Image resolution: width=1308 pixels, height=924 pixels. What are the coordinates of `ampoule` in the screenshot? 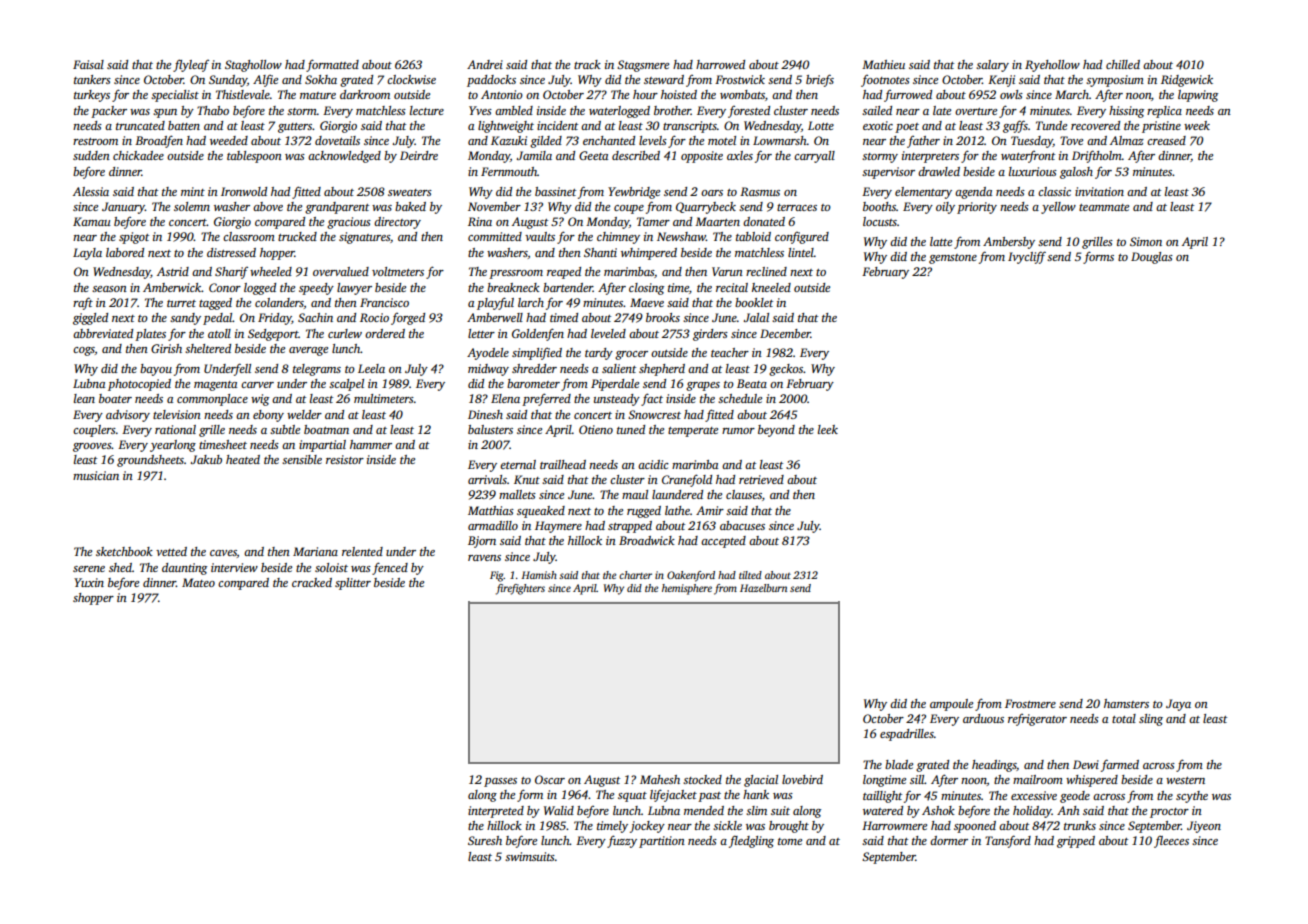 It's located at (951, 705).
